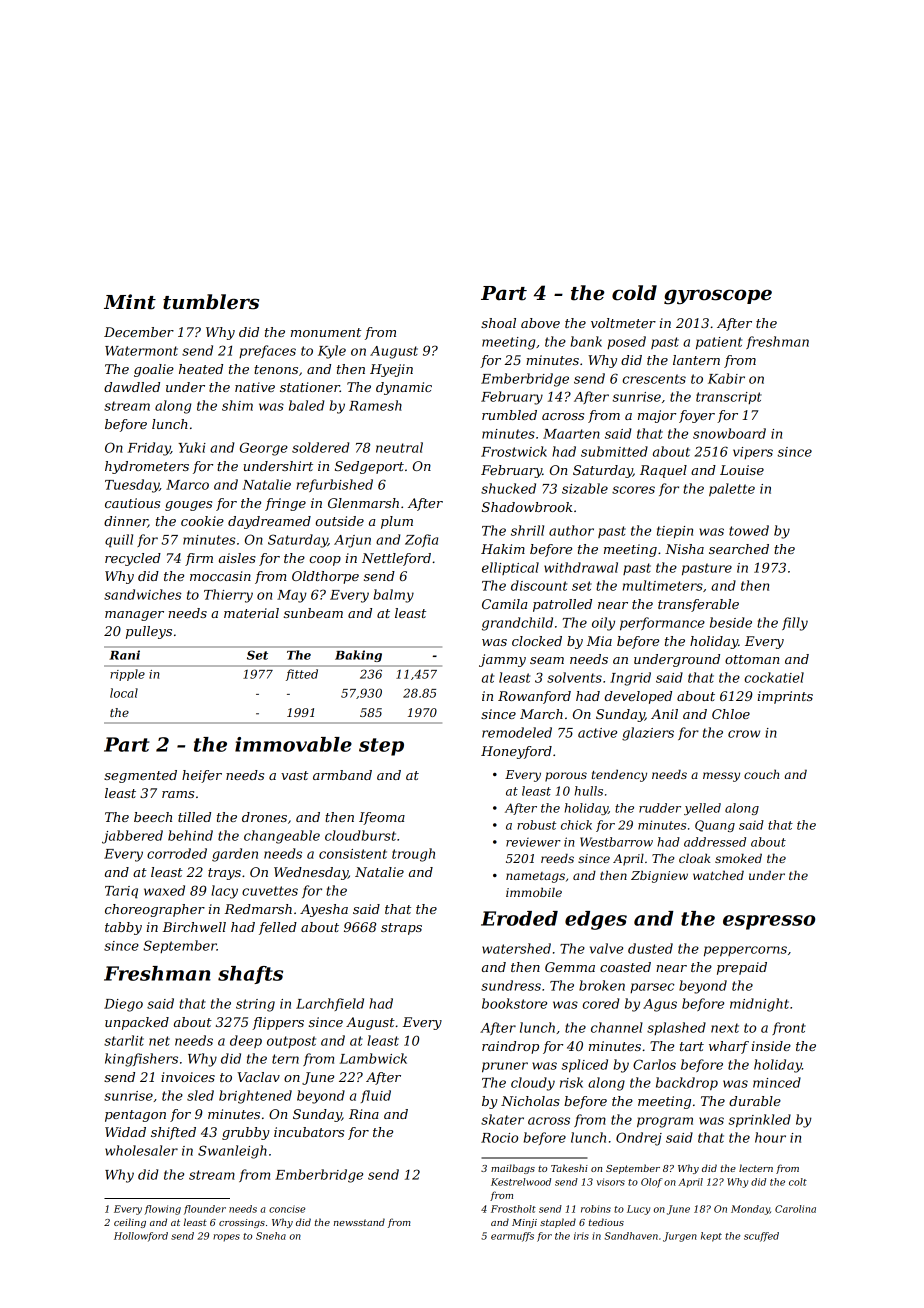 The width and height of the image is (924, 1308). What do you see at coordinates (211, 302) in the image?
I see `tumblers` at bounding box center [211, 302].
